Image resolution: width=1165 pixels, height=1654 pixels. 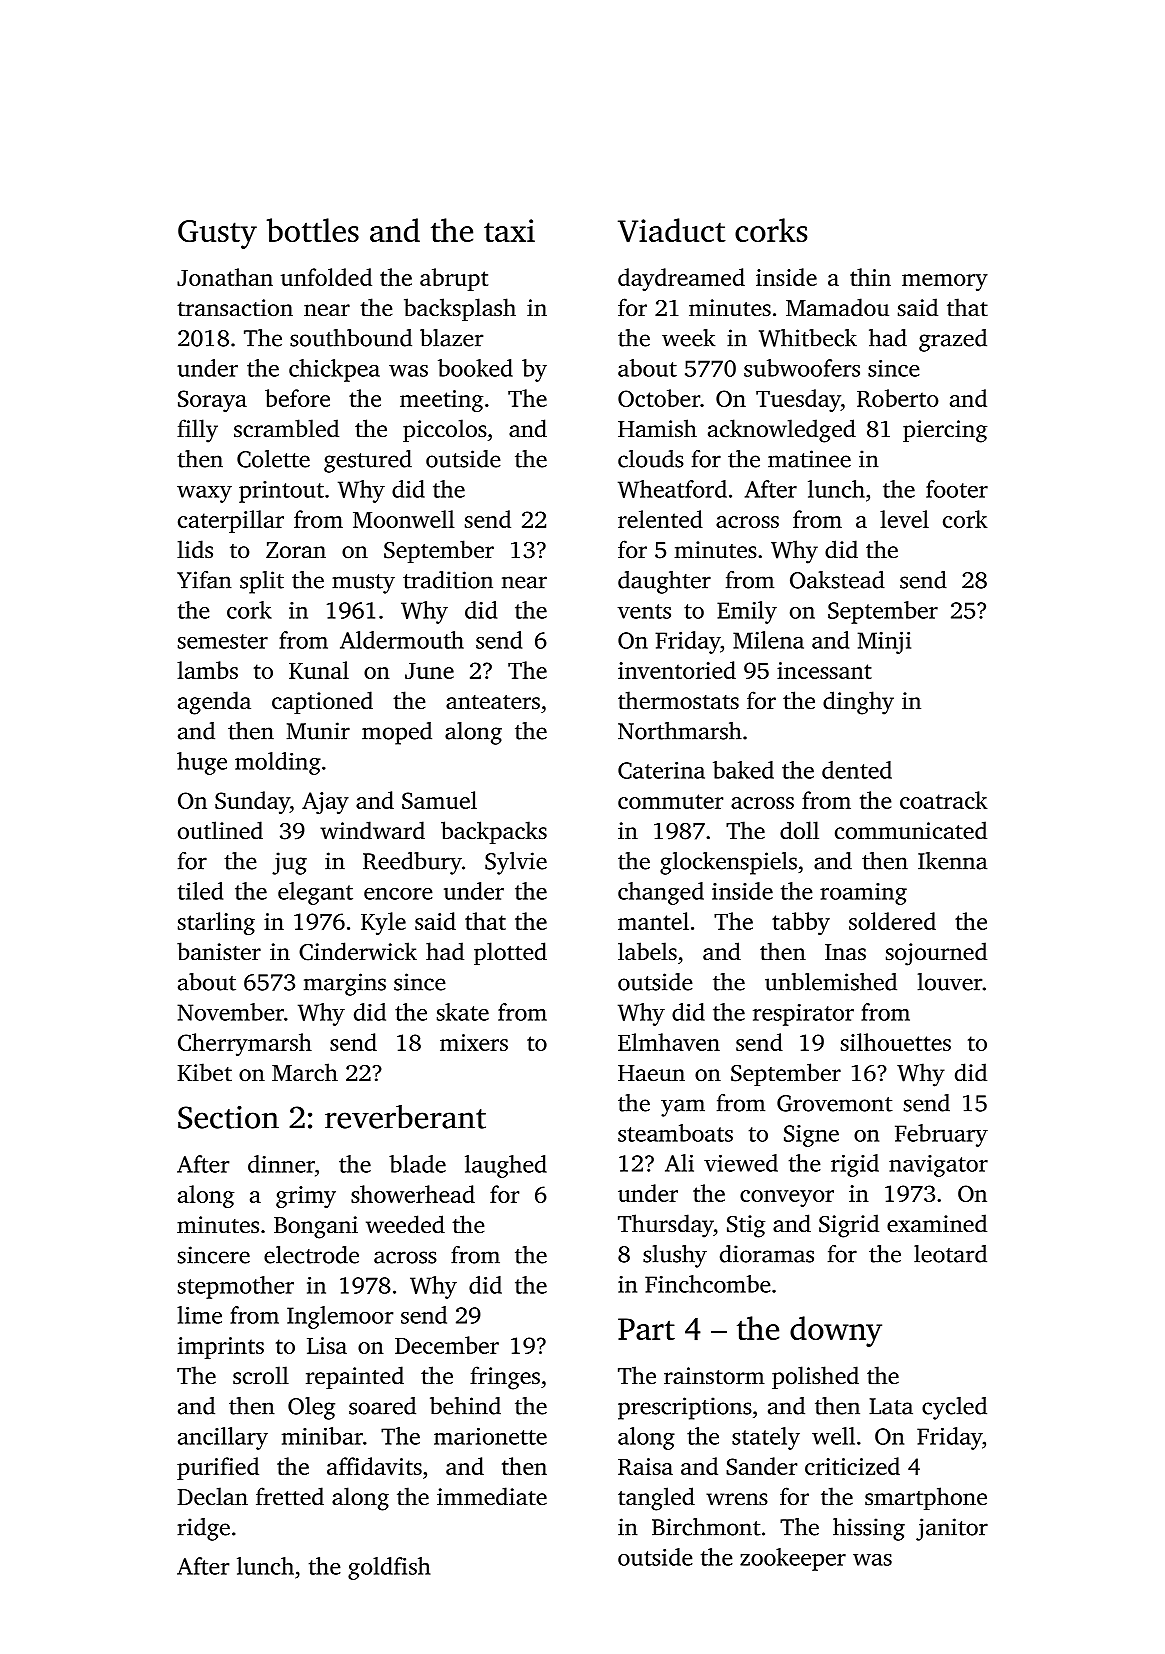 What do you see at coordinates (228, 1117) in the image?
I see `Section` at bounding box center [228, 1117].
